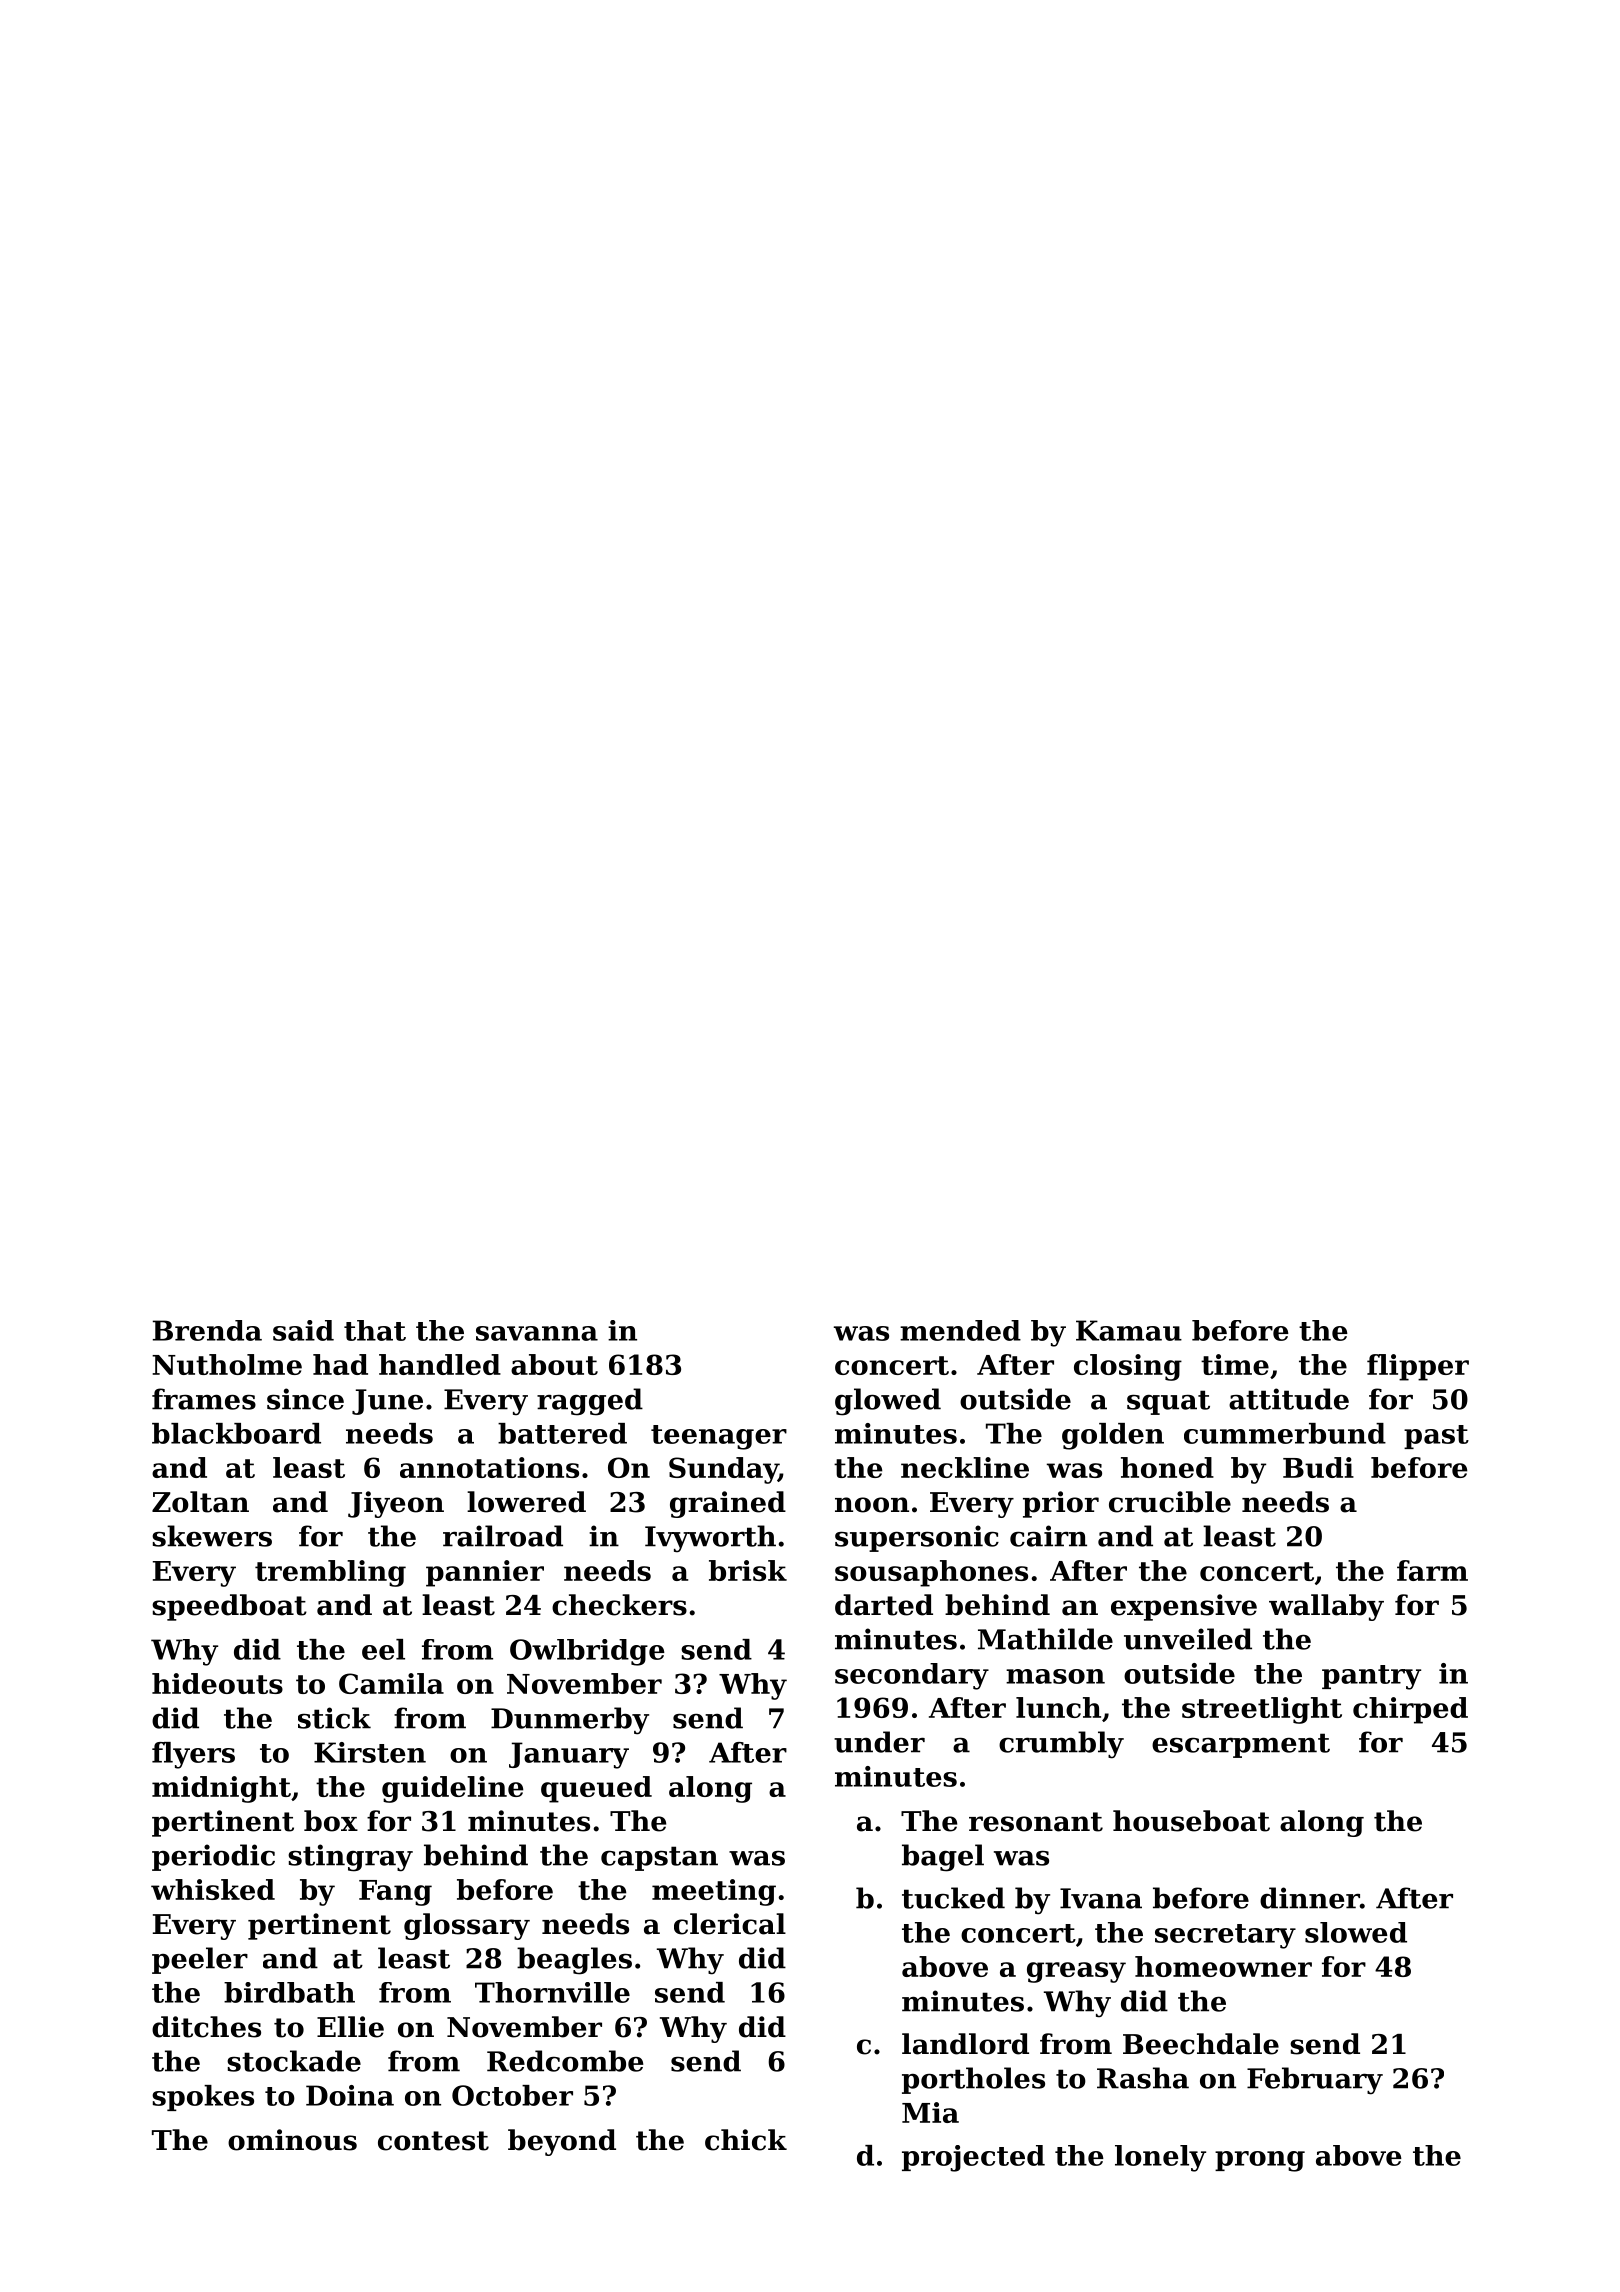 The height and width of the document is (2292, 1620). Describe the element at coordinates (387, 1402) in the document. I see `June` at that location.
